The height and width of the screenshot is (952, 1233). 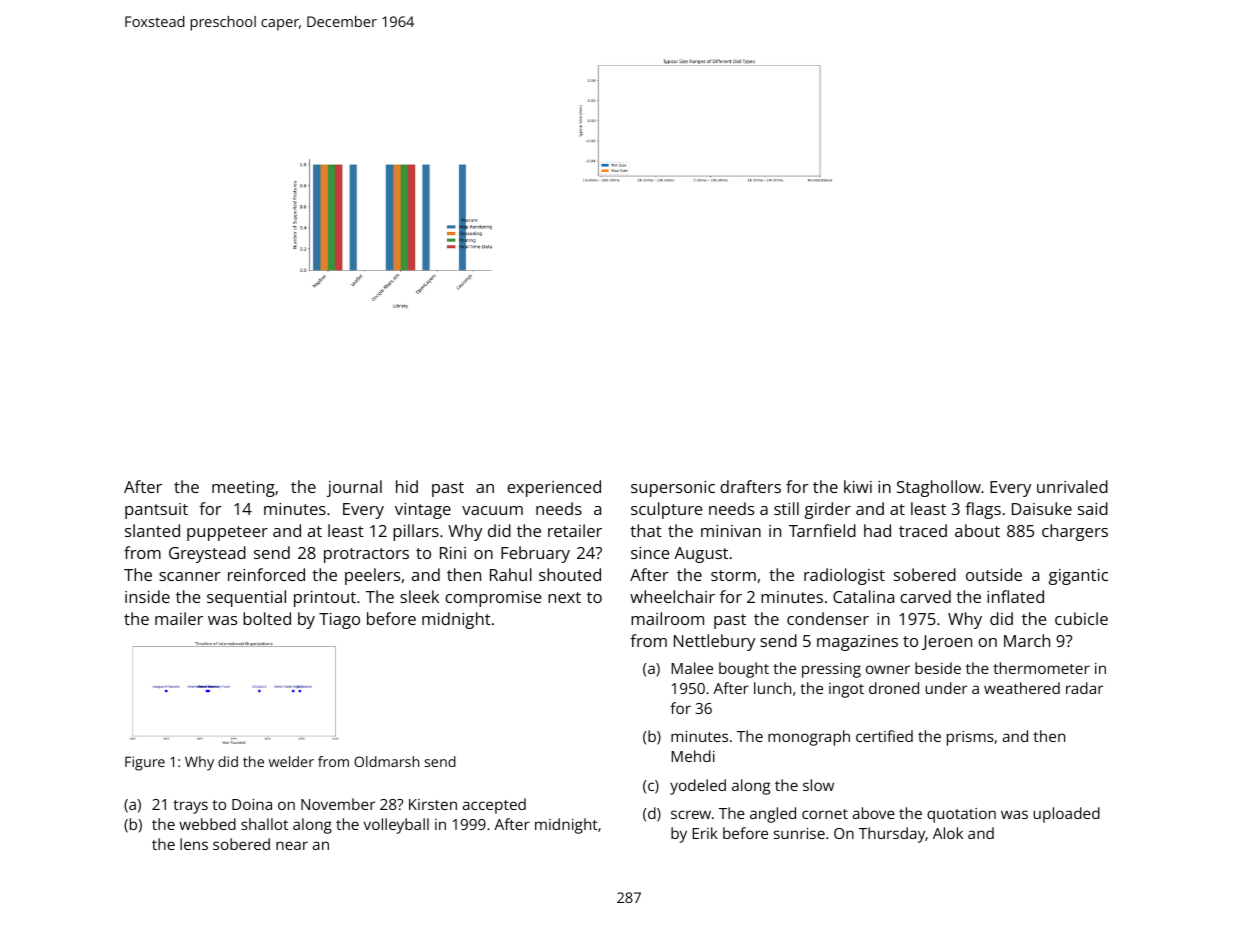 I want to click on Erik, so click(x=705, y=833).
